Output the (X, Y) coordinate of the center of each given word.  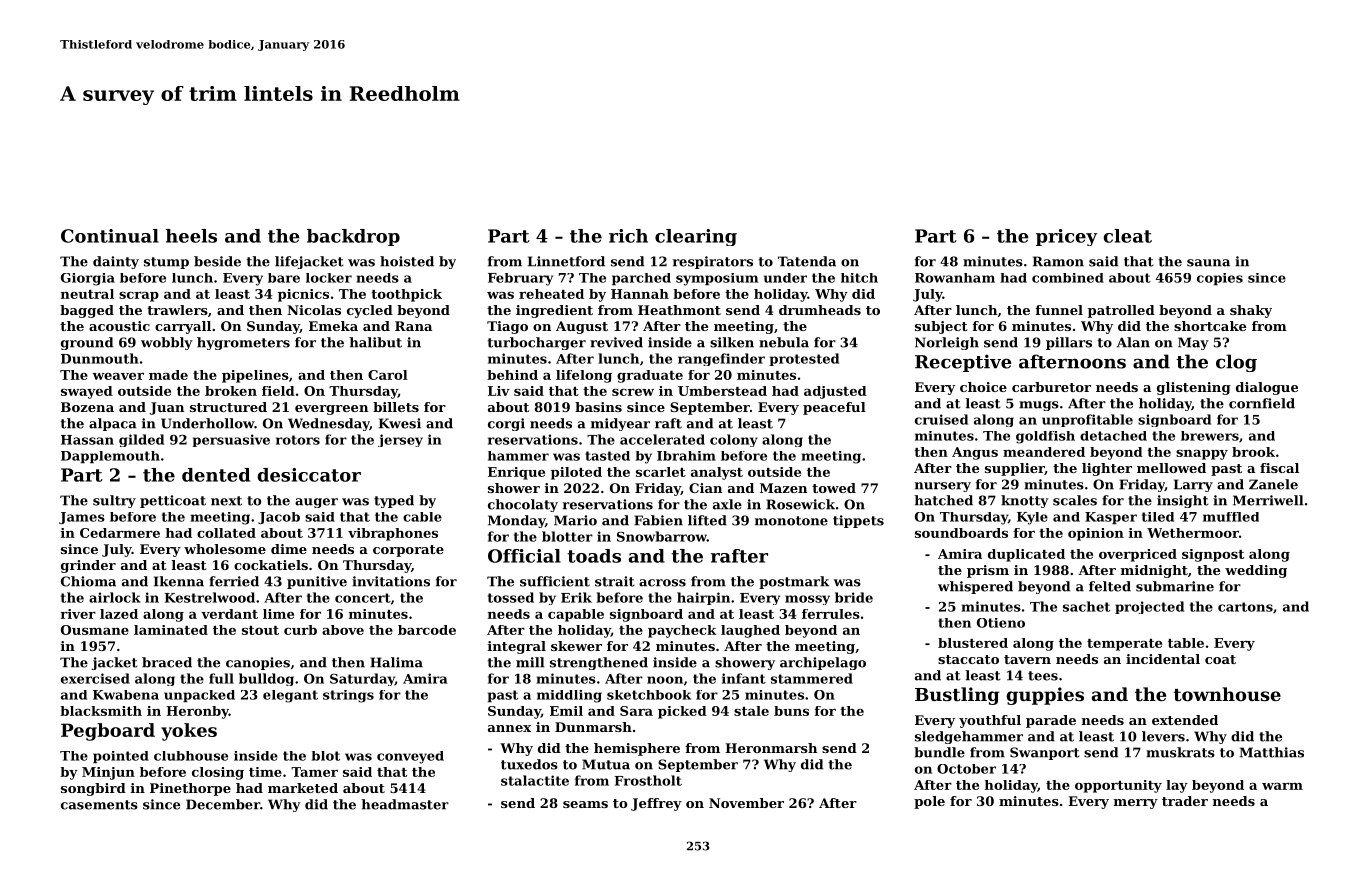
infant (744, 678)
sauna (1208, 263)
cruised (941, 419)
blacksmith (101, 711)
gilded (141, 440)
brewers (1210, 436)
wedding (1256, 571)
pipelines (255, 376)
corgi (506, 424)
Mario (575, 520)
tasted (607, 456)
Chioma (88, 581)
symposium (717, 279)
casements (99, 805)
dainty (116, 262)
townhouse (1227, 694)
